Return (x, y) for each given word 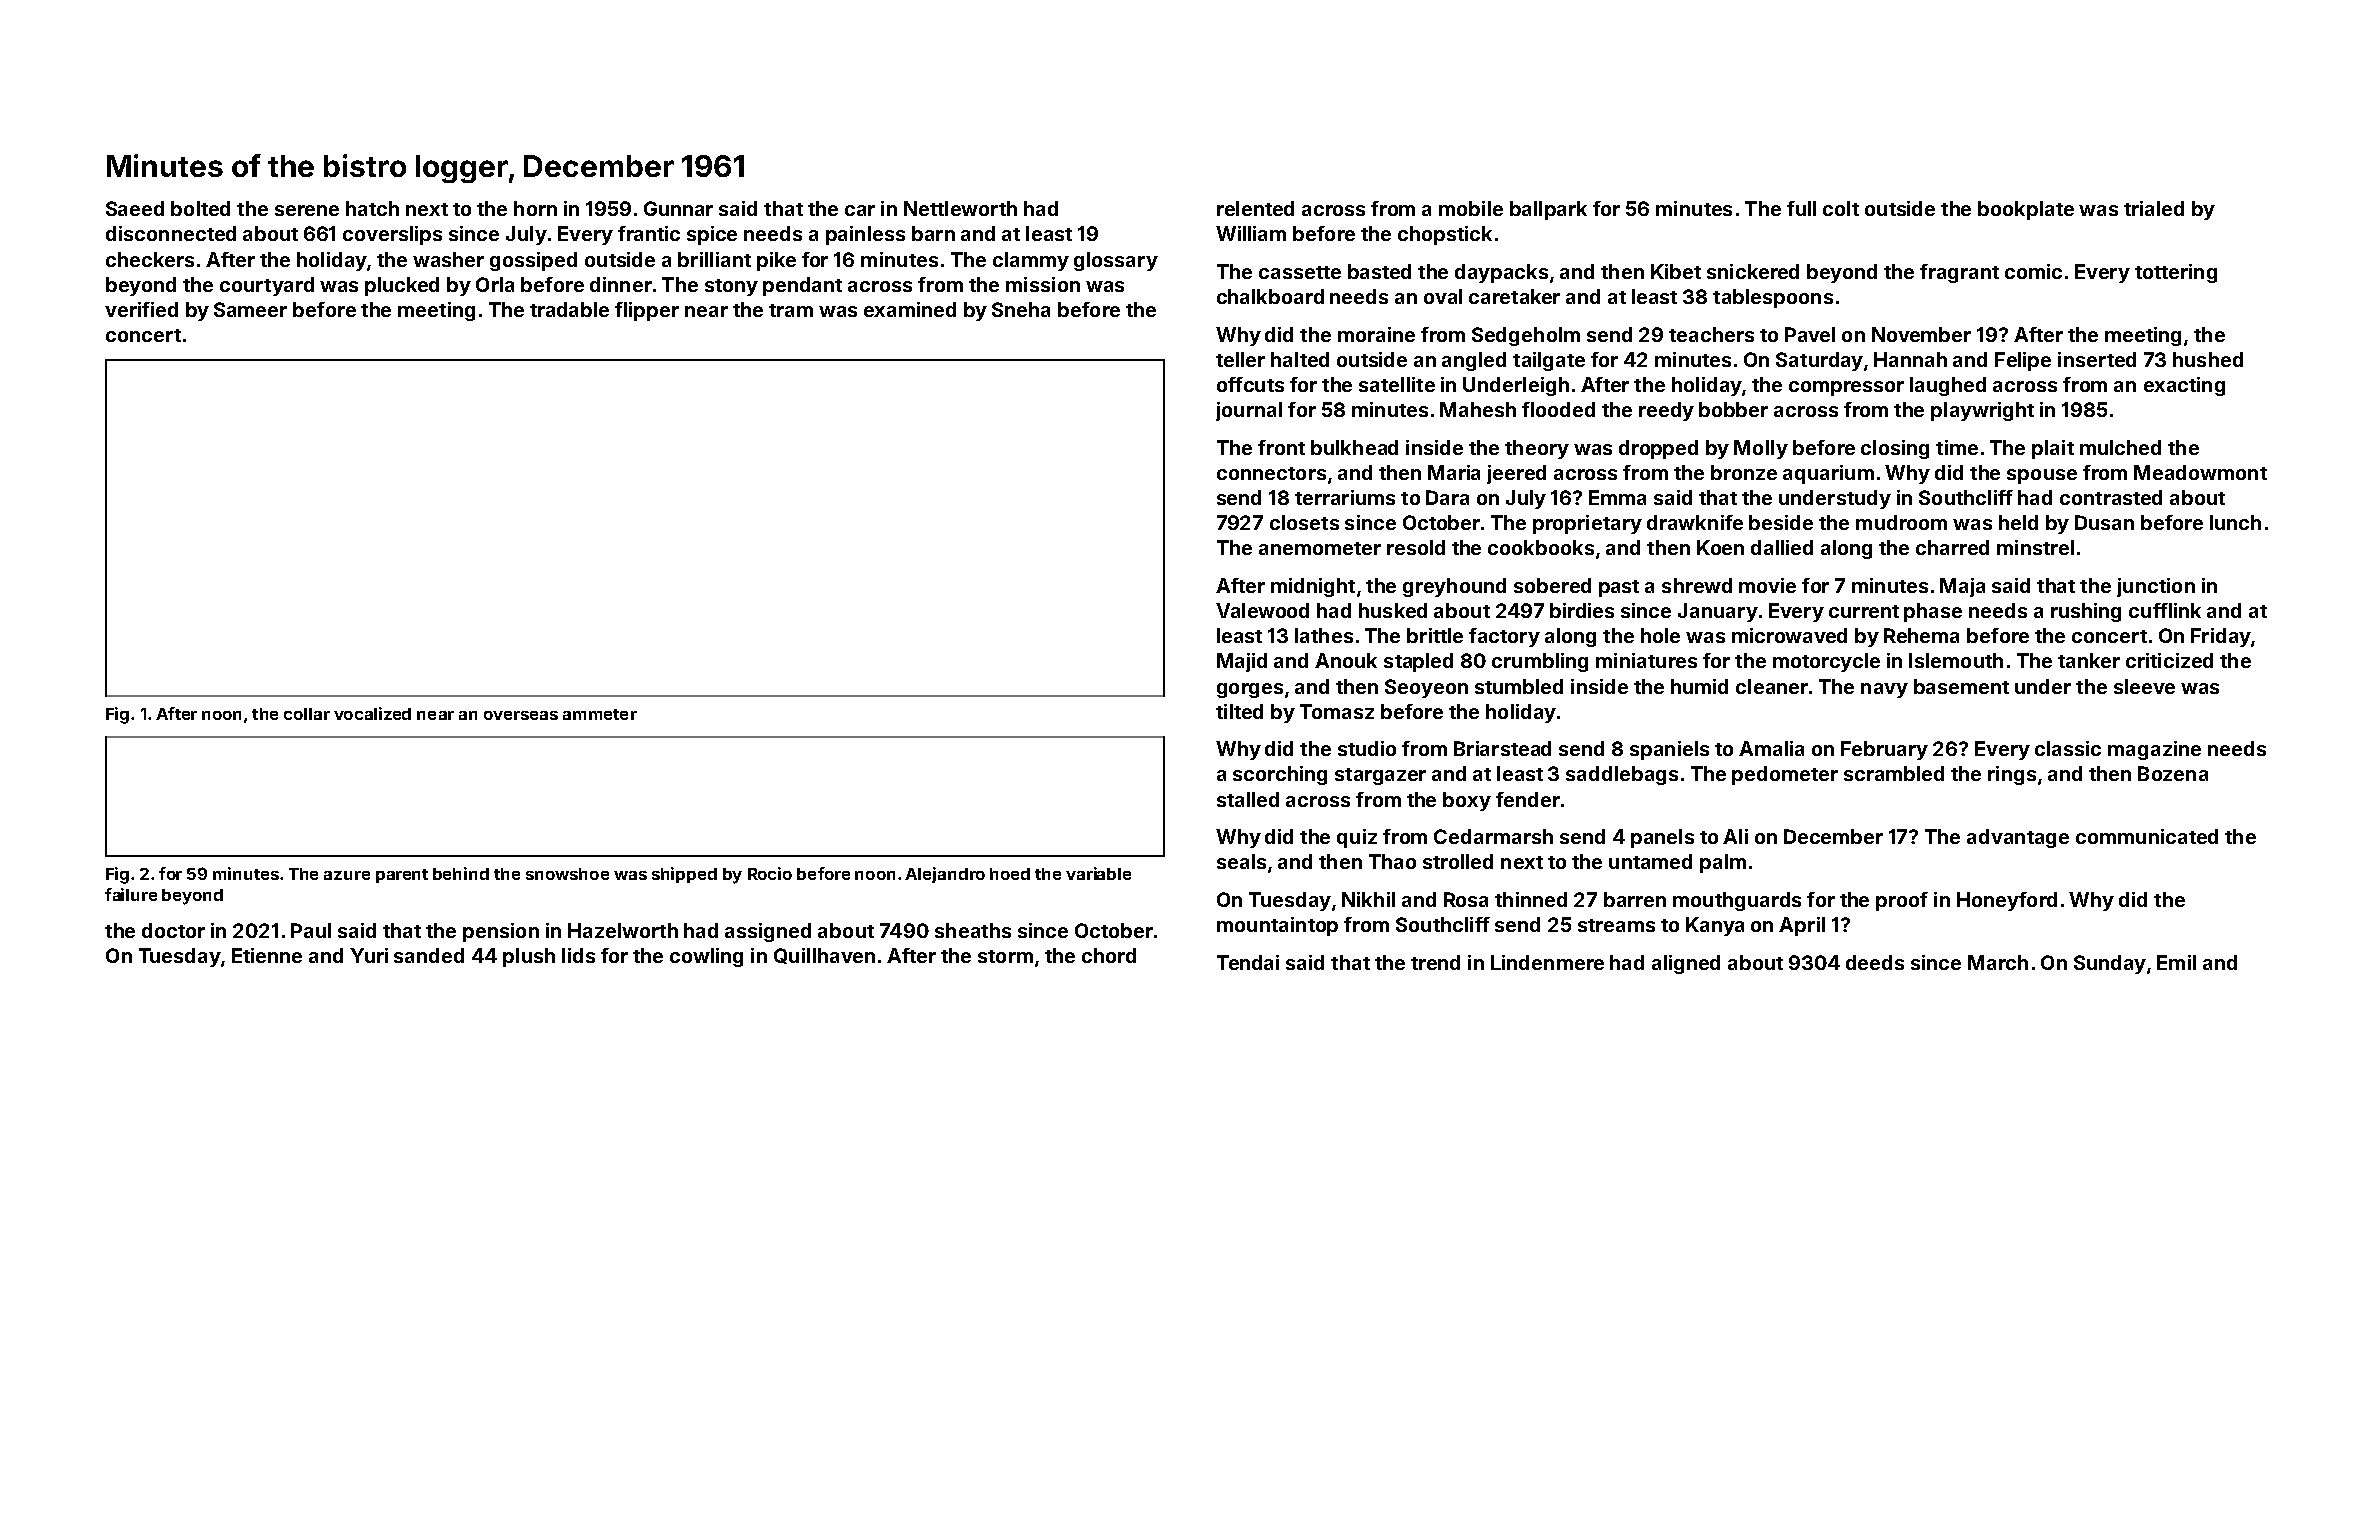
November (1921, 334)
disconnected (171, 233)
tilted (1239, 711)
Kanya (1715, 926)
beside (1781, 522)
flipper (647, 311)
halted (1300, 359)
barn (933, 233)
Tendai (1248, 962)
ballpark (1548, 210)
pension (501, 932)
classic (2068, 748)
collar (307, 714)
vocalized (372, 713)
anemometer (1320, 548)
